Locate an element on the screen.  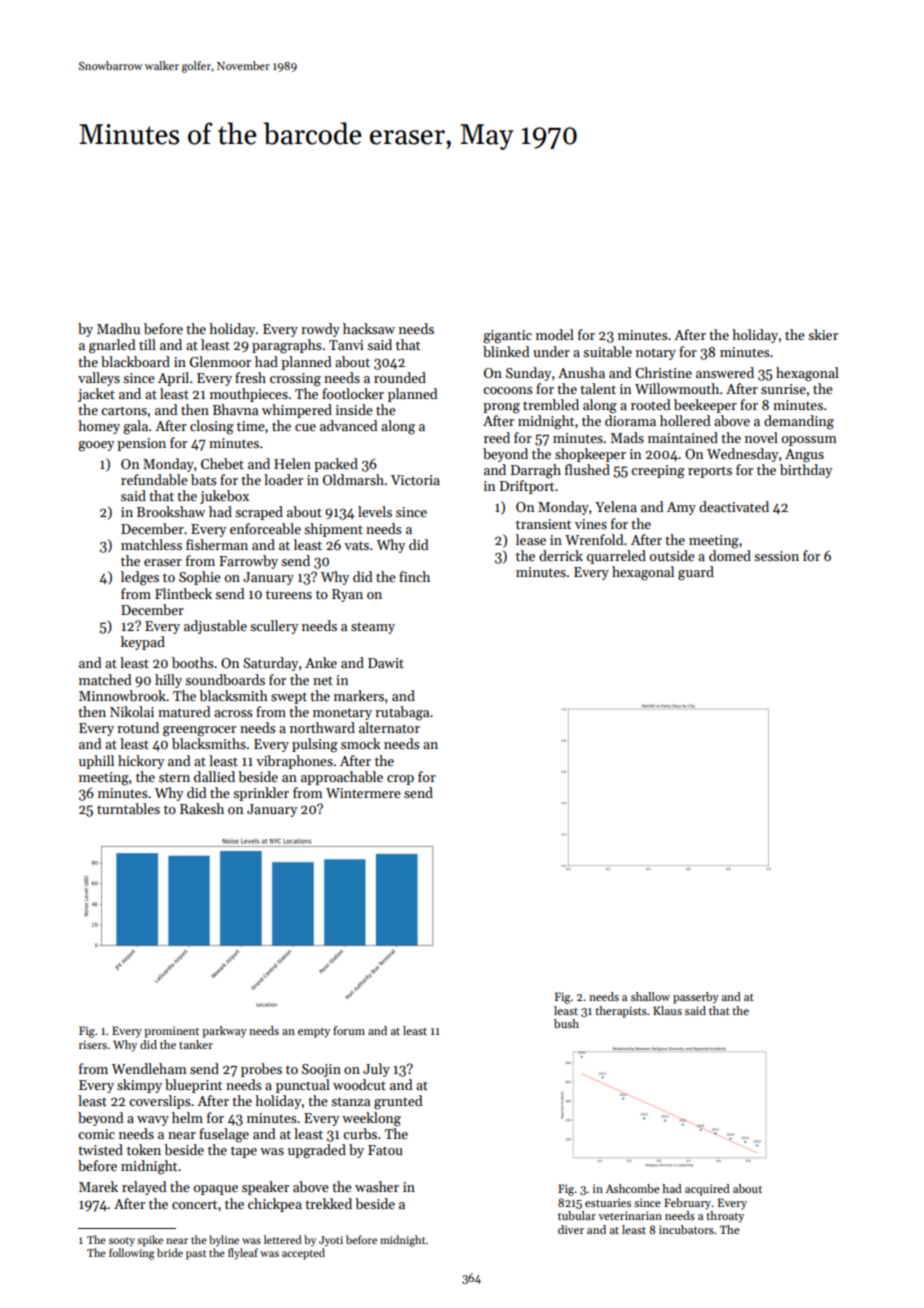
Madhu is located at coordinates (118, 328).
